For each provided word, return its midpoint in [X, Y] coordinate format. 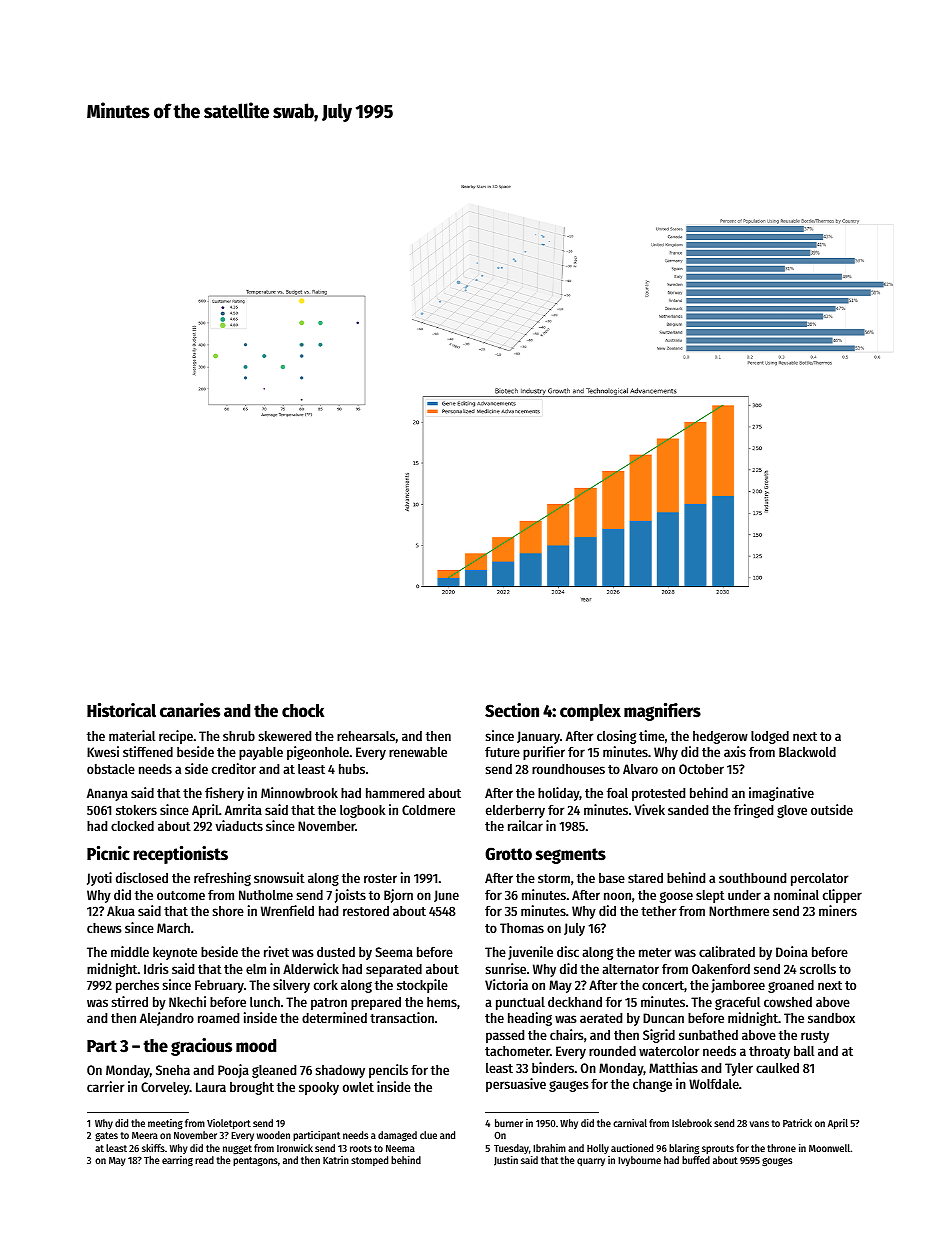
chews [104, 928]
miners [838, 910]
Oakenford [721, 969]
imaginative [781, 794]
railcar [525, 825]
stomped [369, 1161]
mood [256, 1046]
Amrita [243, 809]
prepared [376, 1003]
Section [512, 710]
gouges [777, 1162]
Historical [121, 710]
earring [177, 1161]
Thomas [522, 928]
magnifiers [662, 712]
